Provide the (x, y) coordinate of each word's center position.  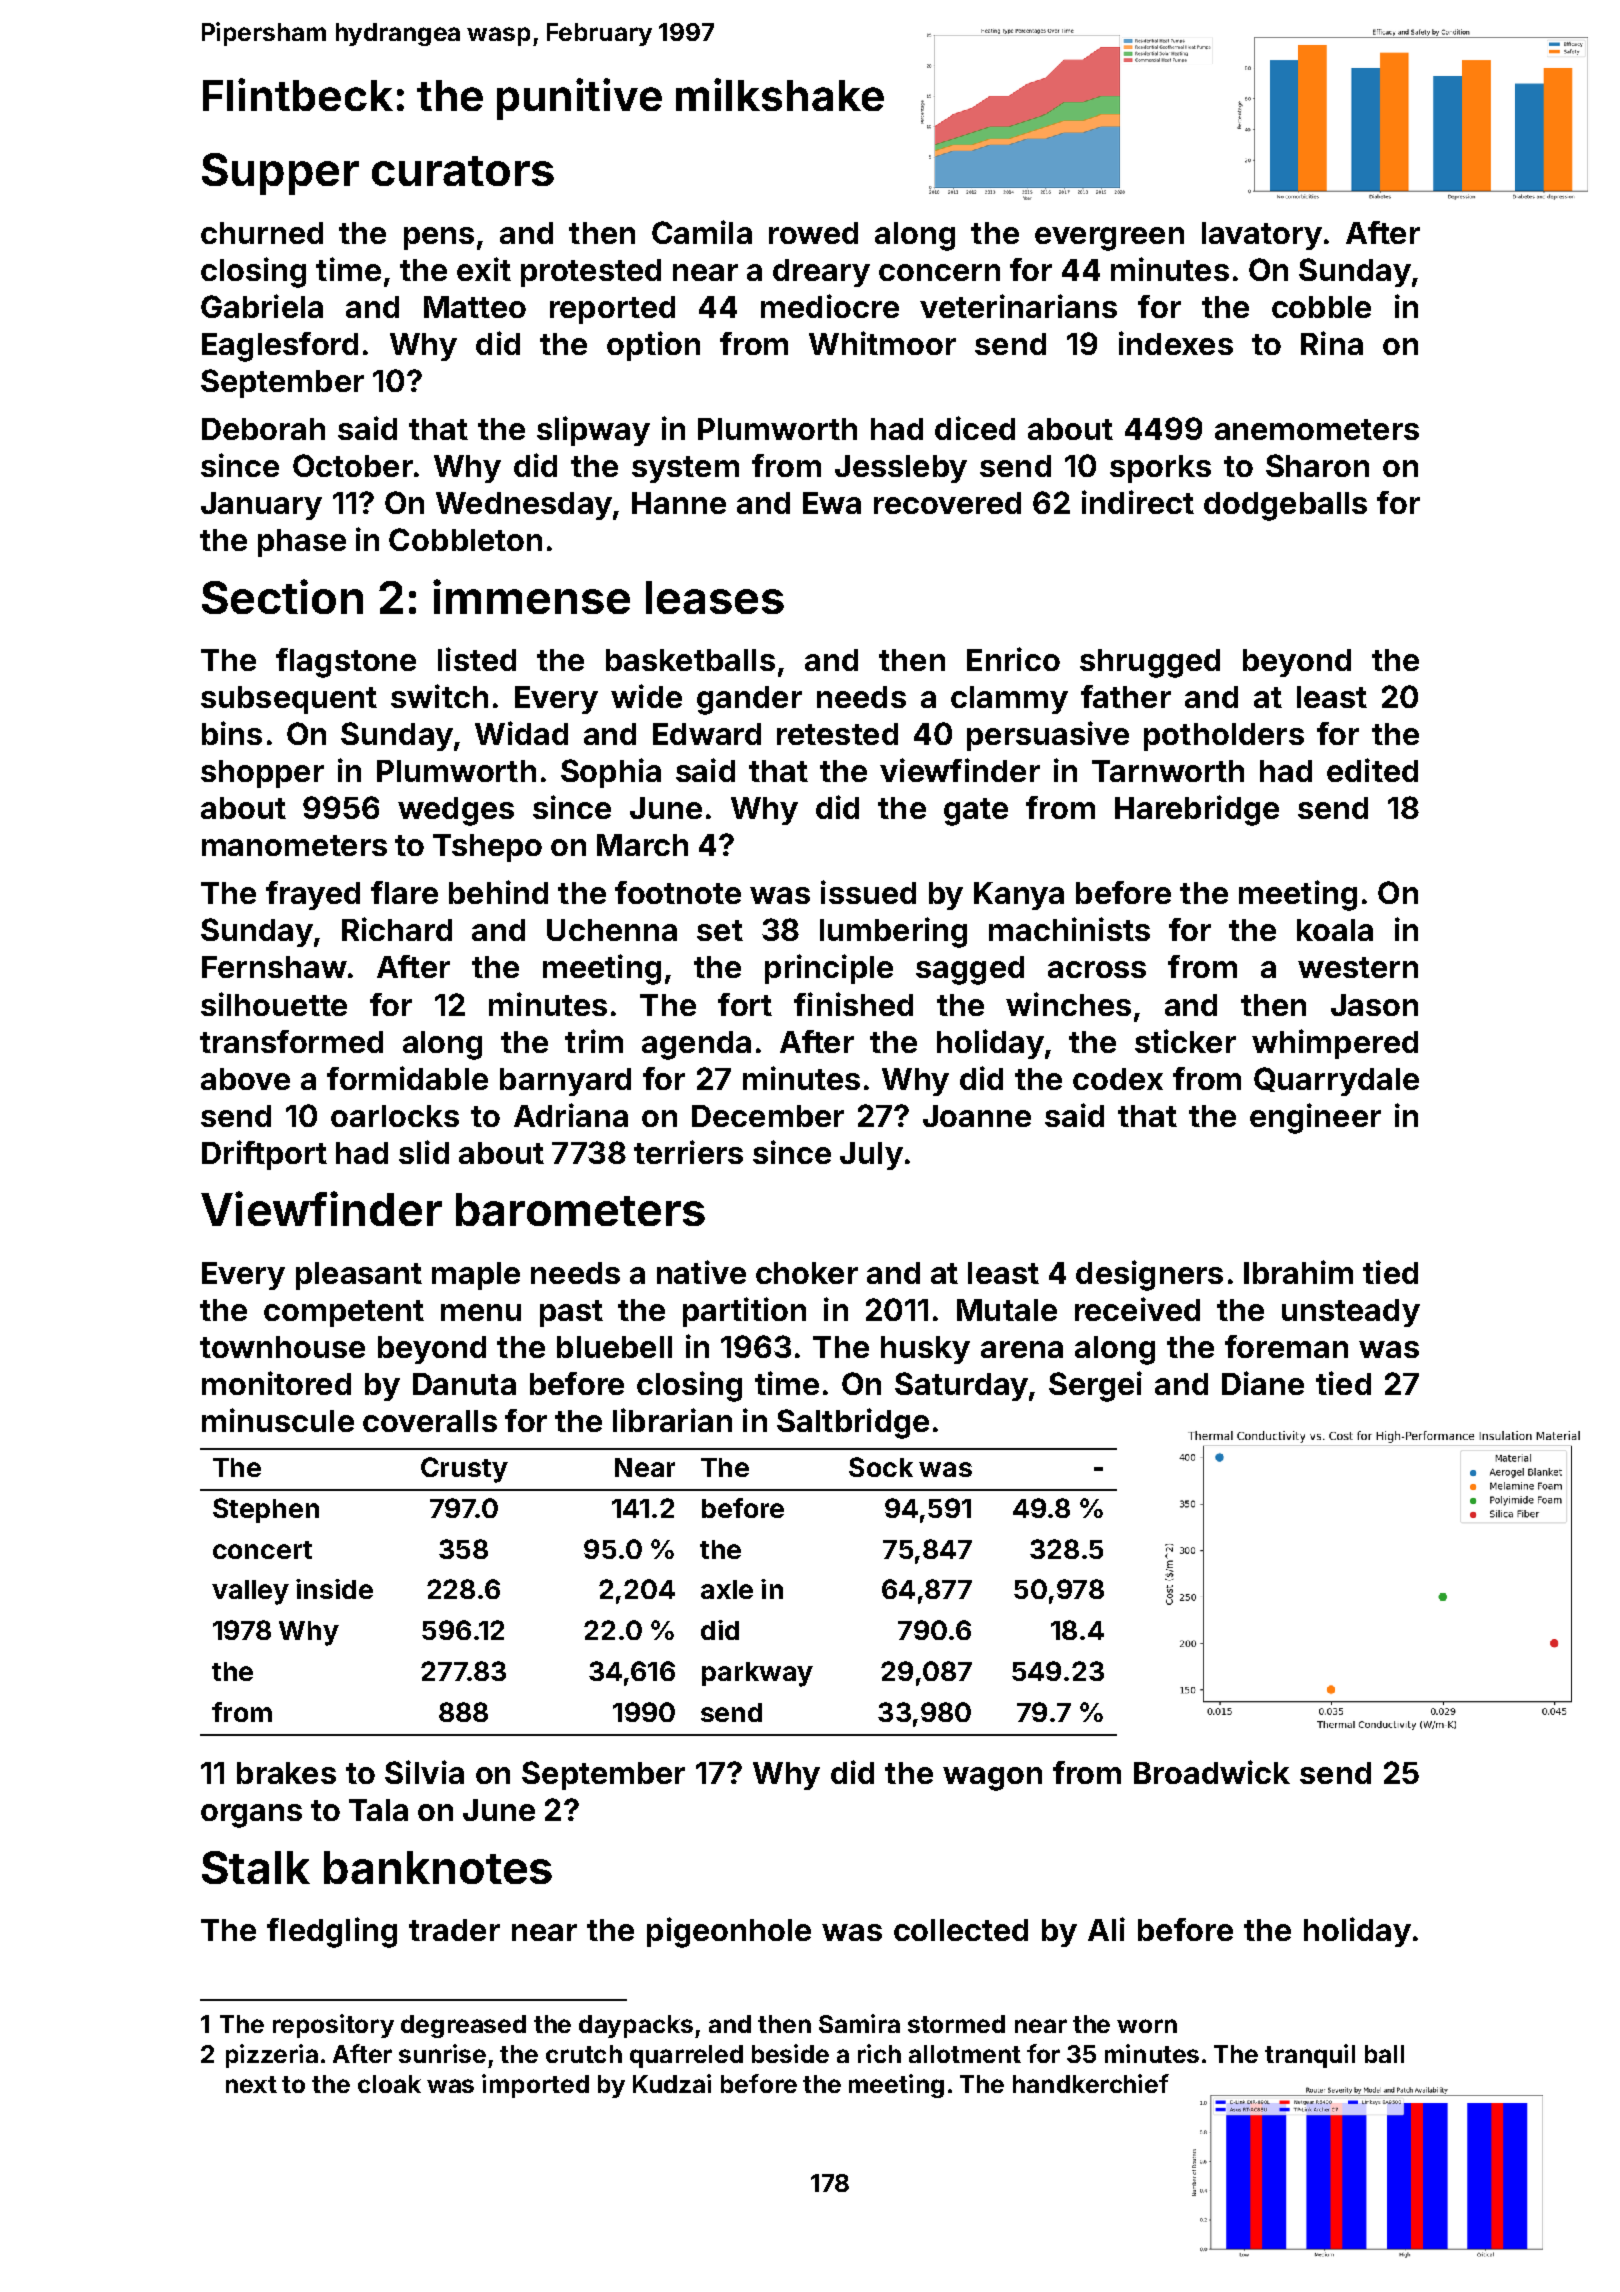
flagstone (346, 663)
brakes (286, 1773)
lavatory (1262, 236)
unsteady (1351, 1313)
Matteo (475, 307)
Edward (707, 734)
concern (939, 272)
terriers (688, 1152)
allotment (965, 2054)
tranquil (1310, 2056)
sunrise (442, 2053)
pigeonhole (729, 1932)
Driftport (264, 1155)
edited (1372, 770)
